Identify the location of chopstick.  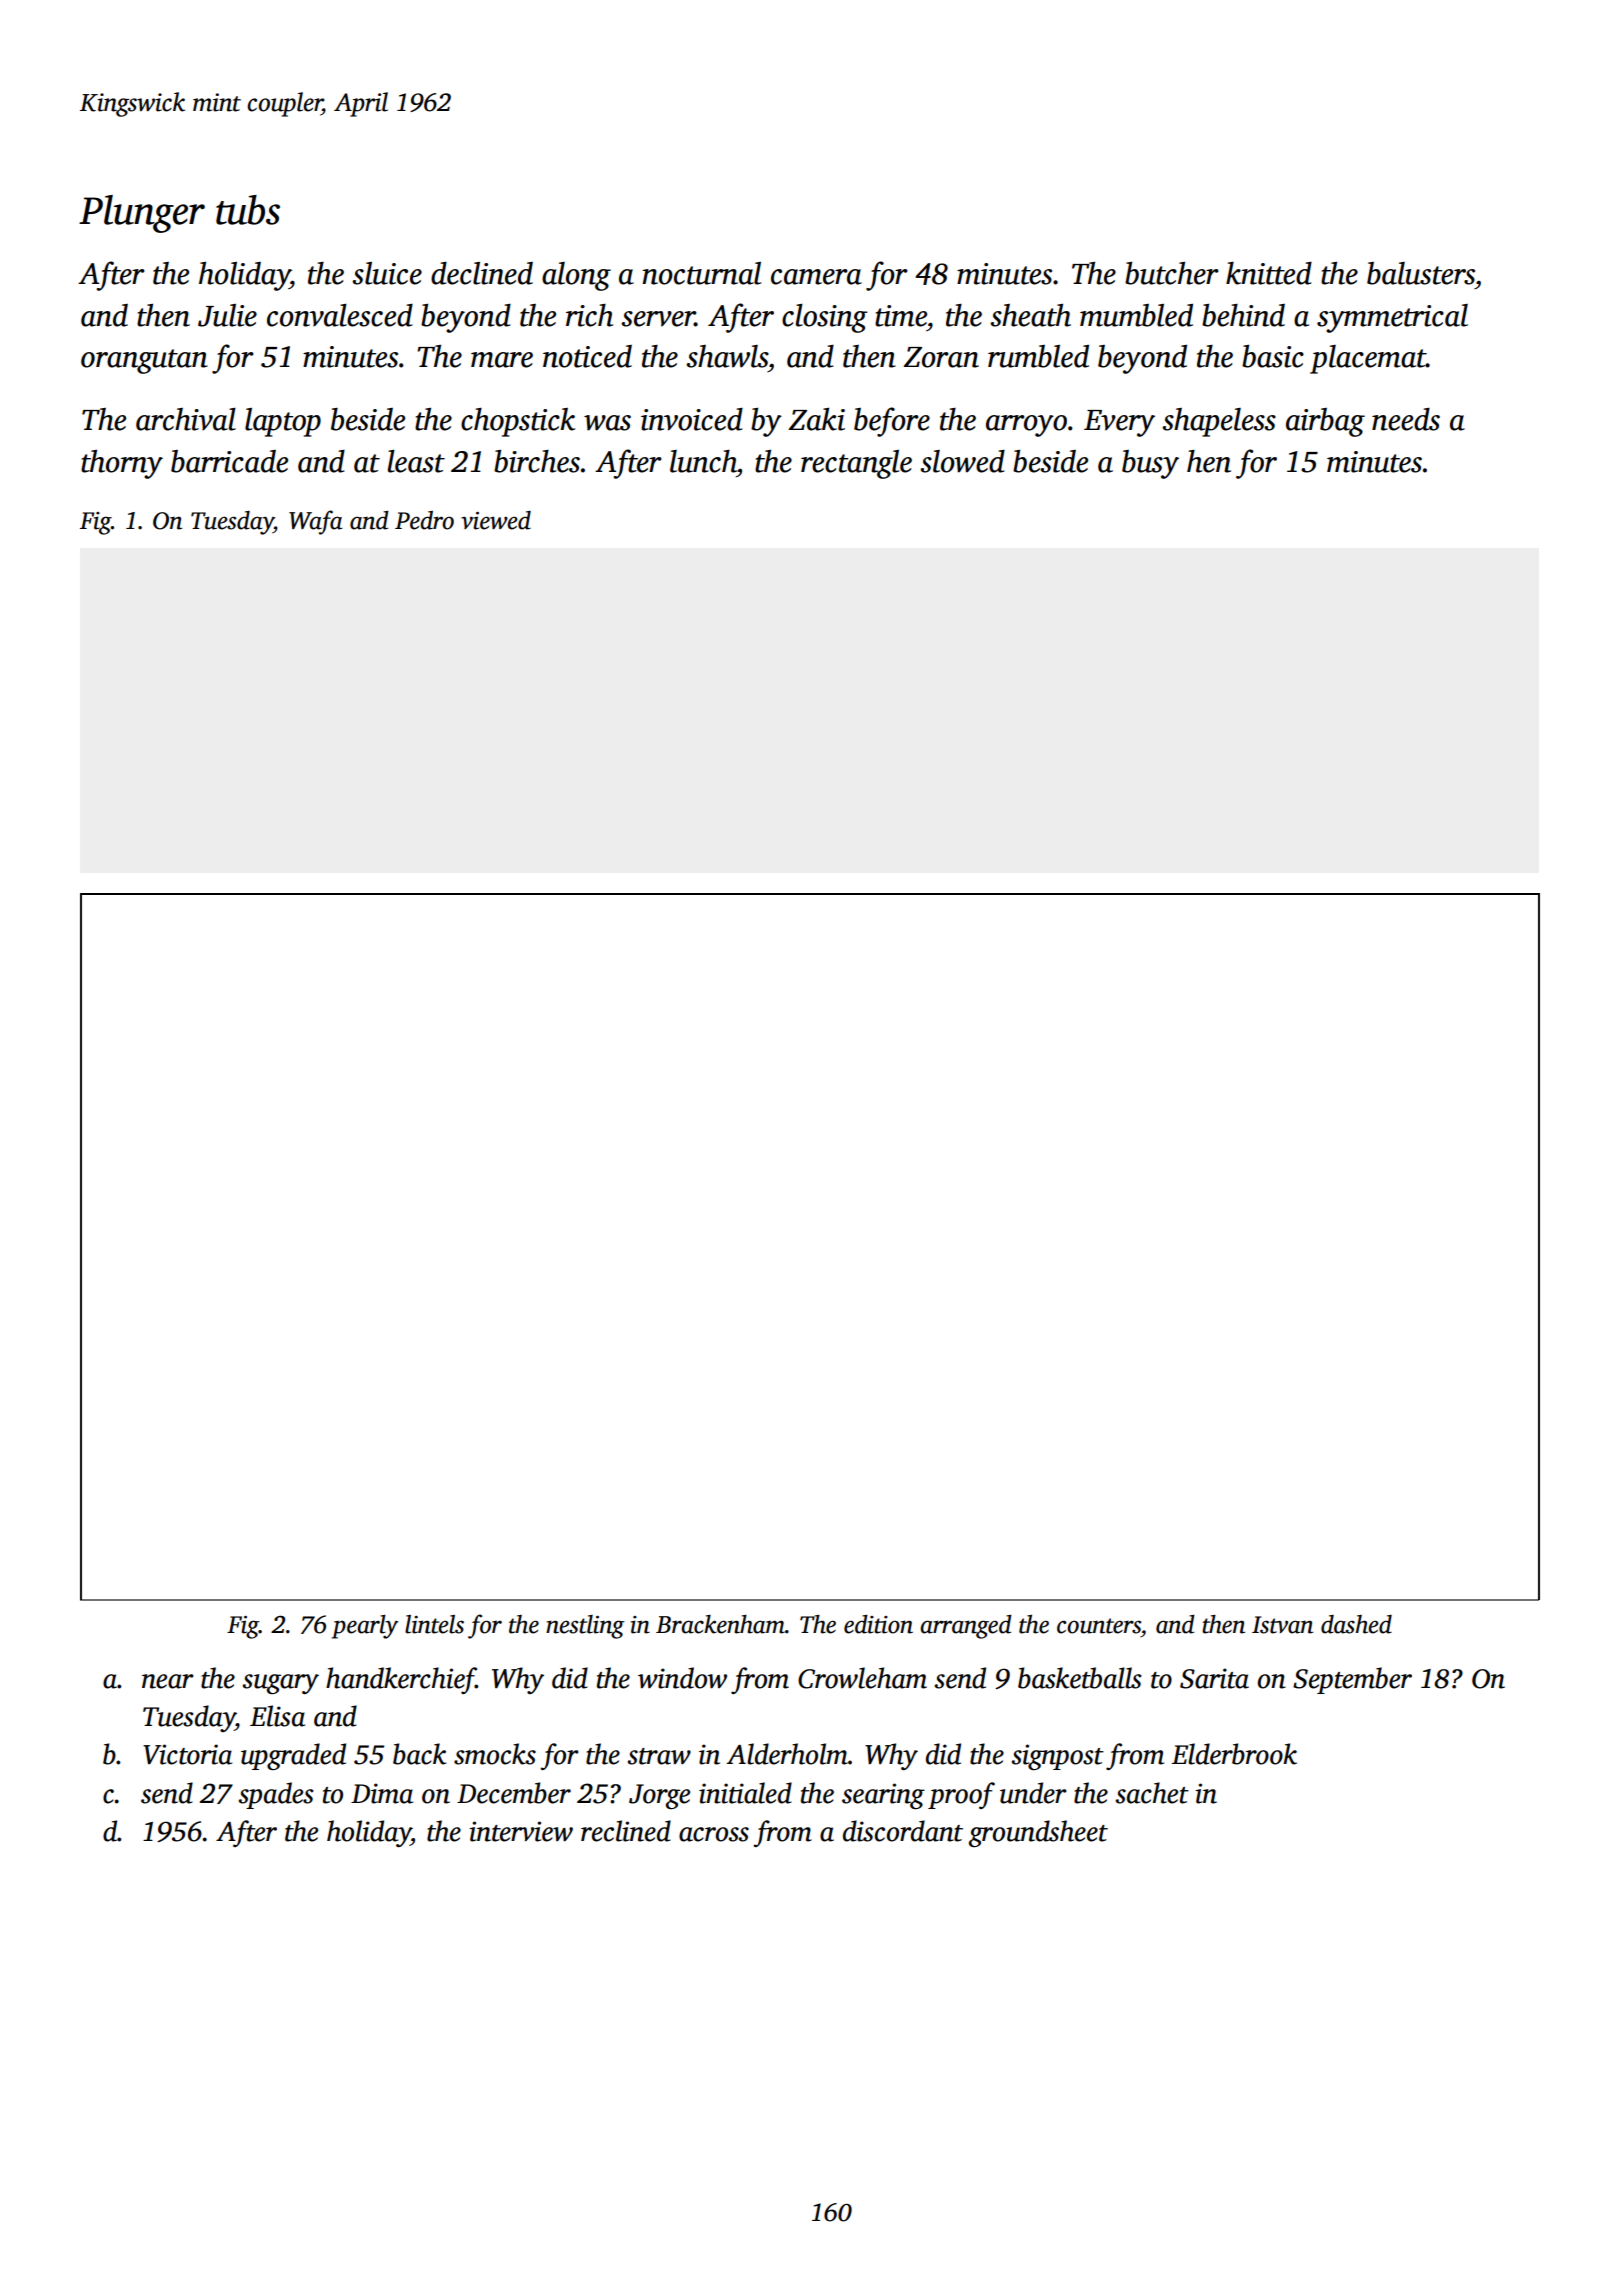
(518, 422).
